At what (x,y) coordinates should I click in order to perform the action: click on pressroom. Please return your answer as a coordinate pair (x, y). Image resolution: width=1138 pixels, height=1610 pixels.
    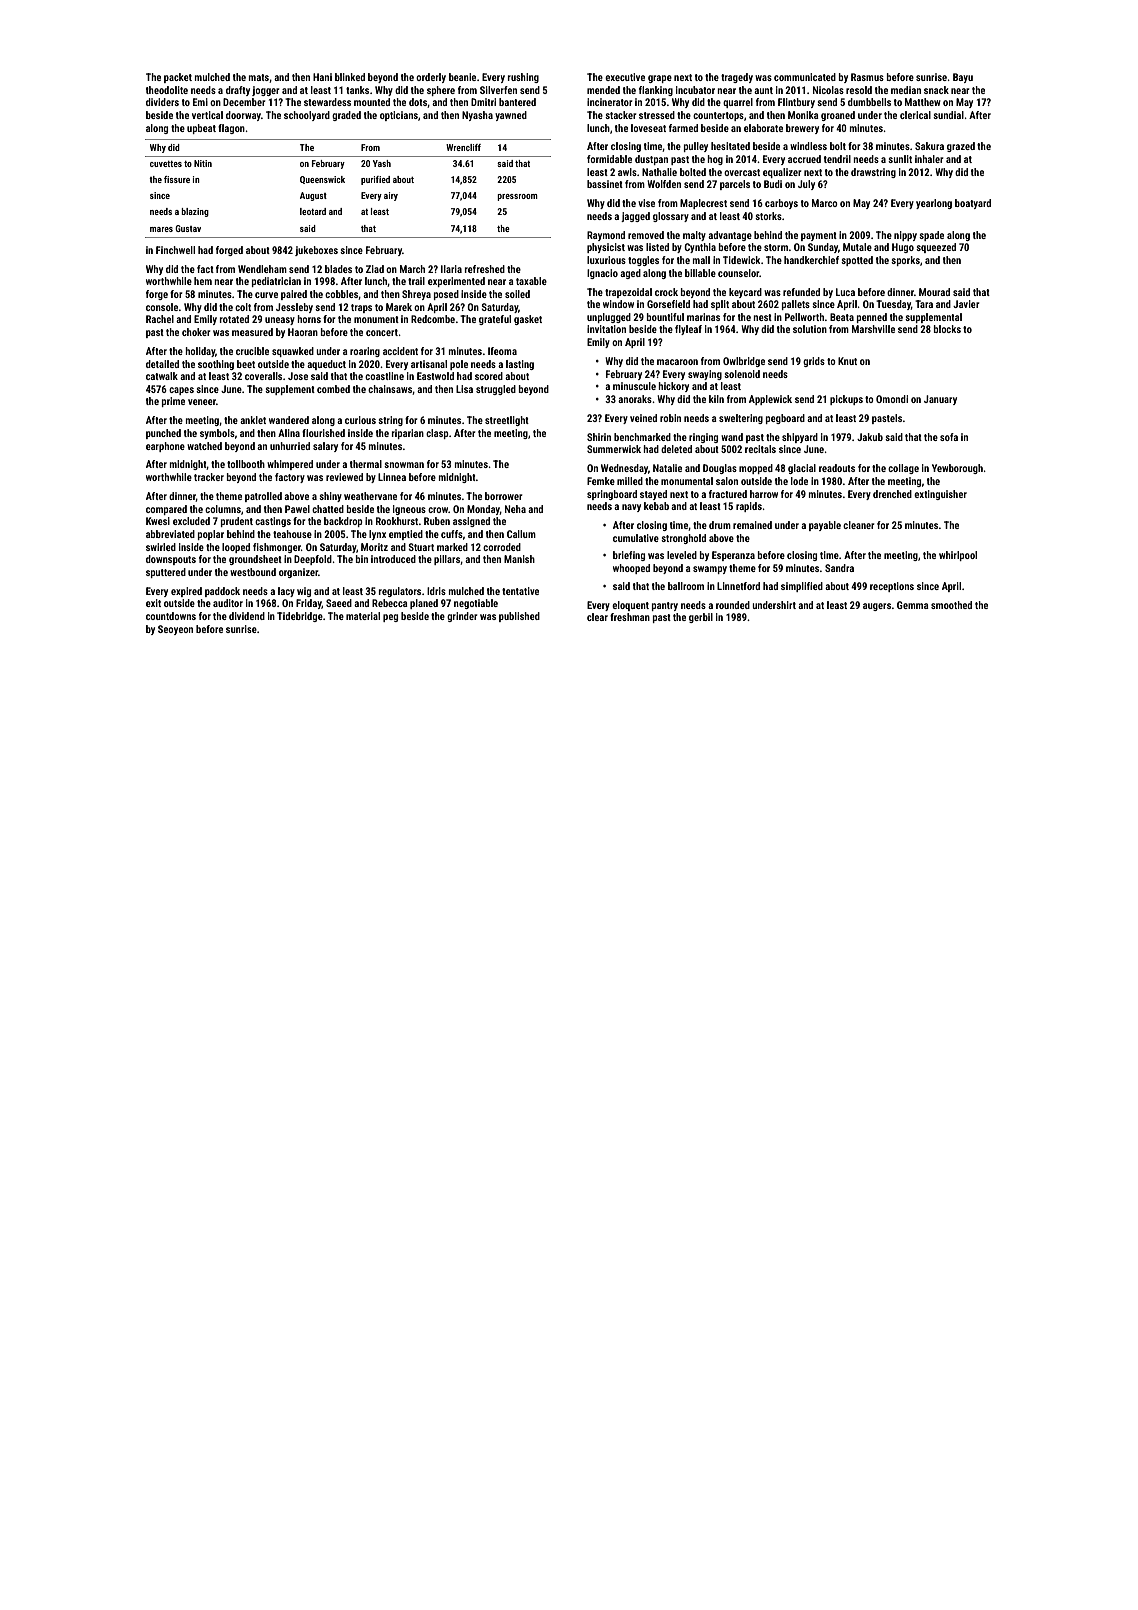
    Looking at the image, I should click on (517, 197).
